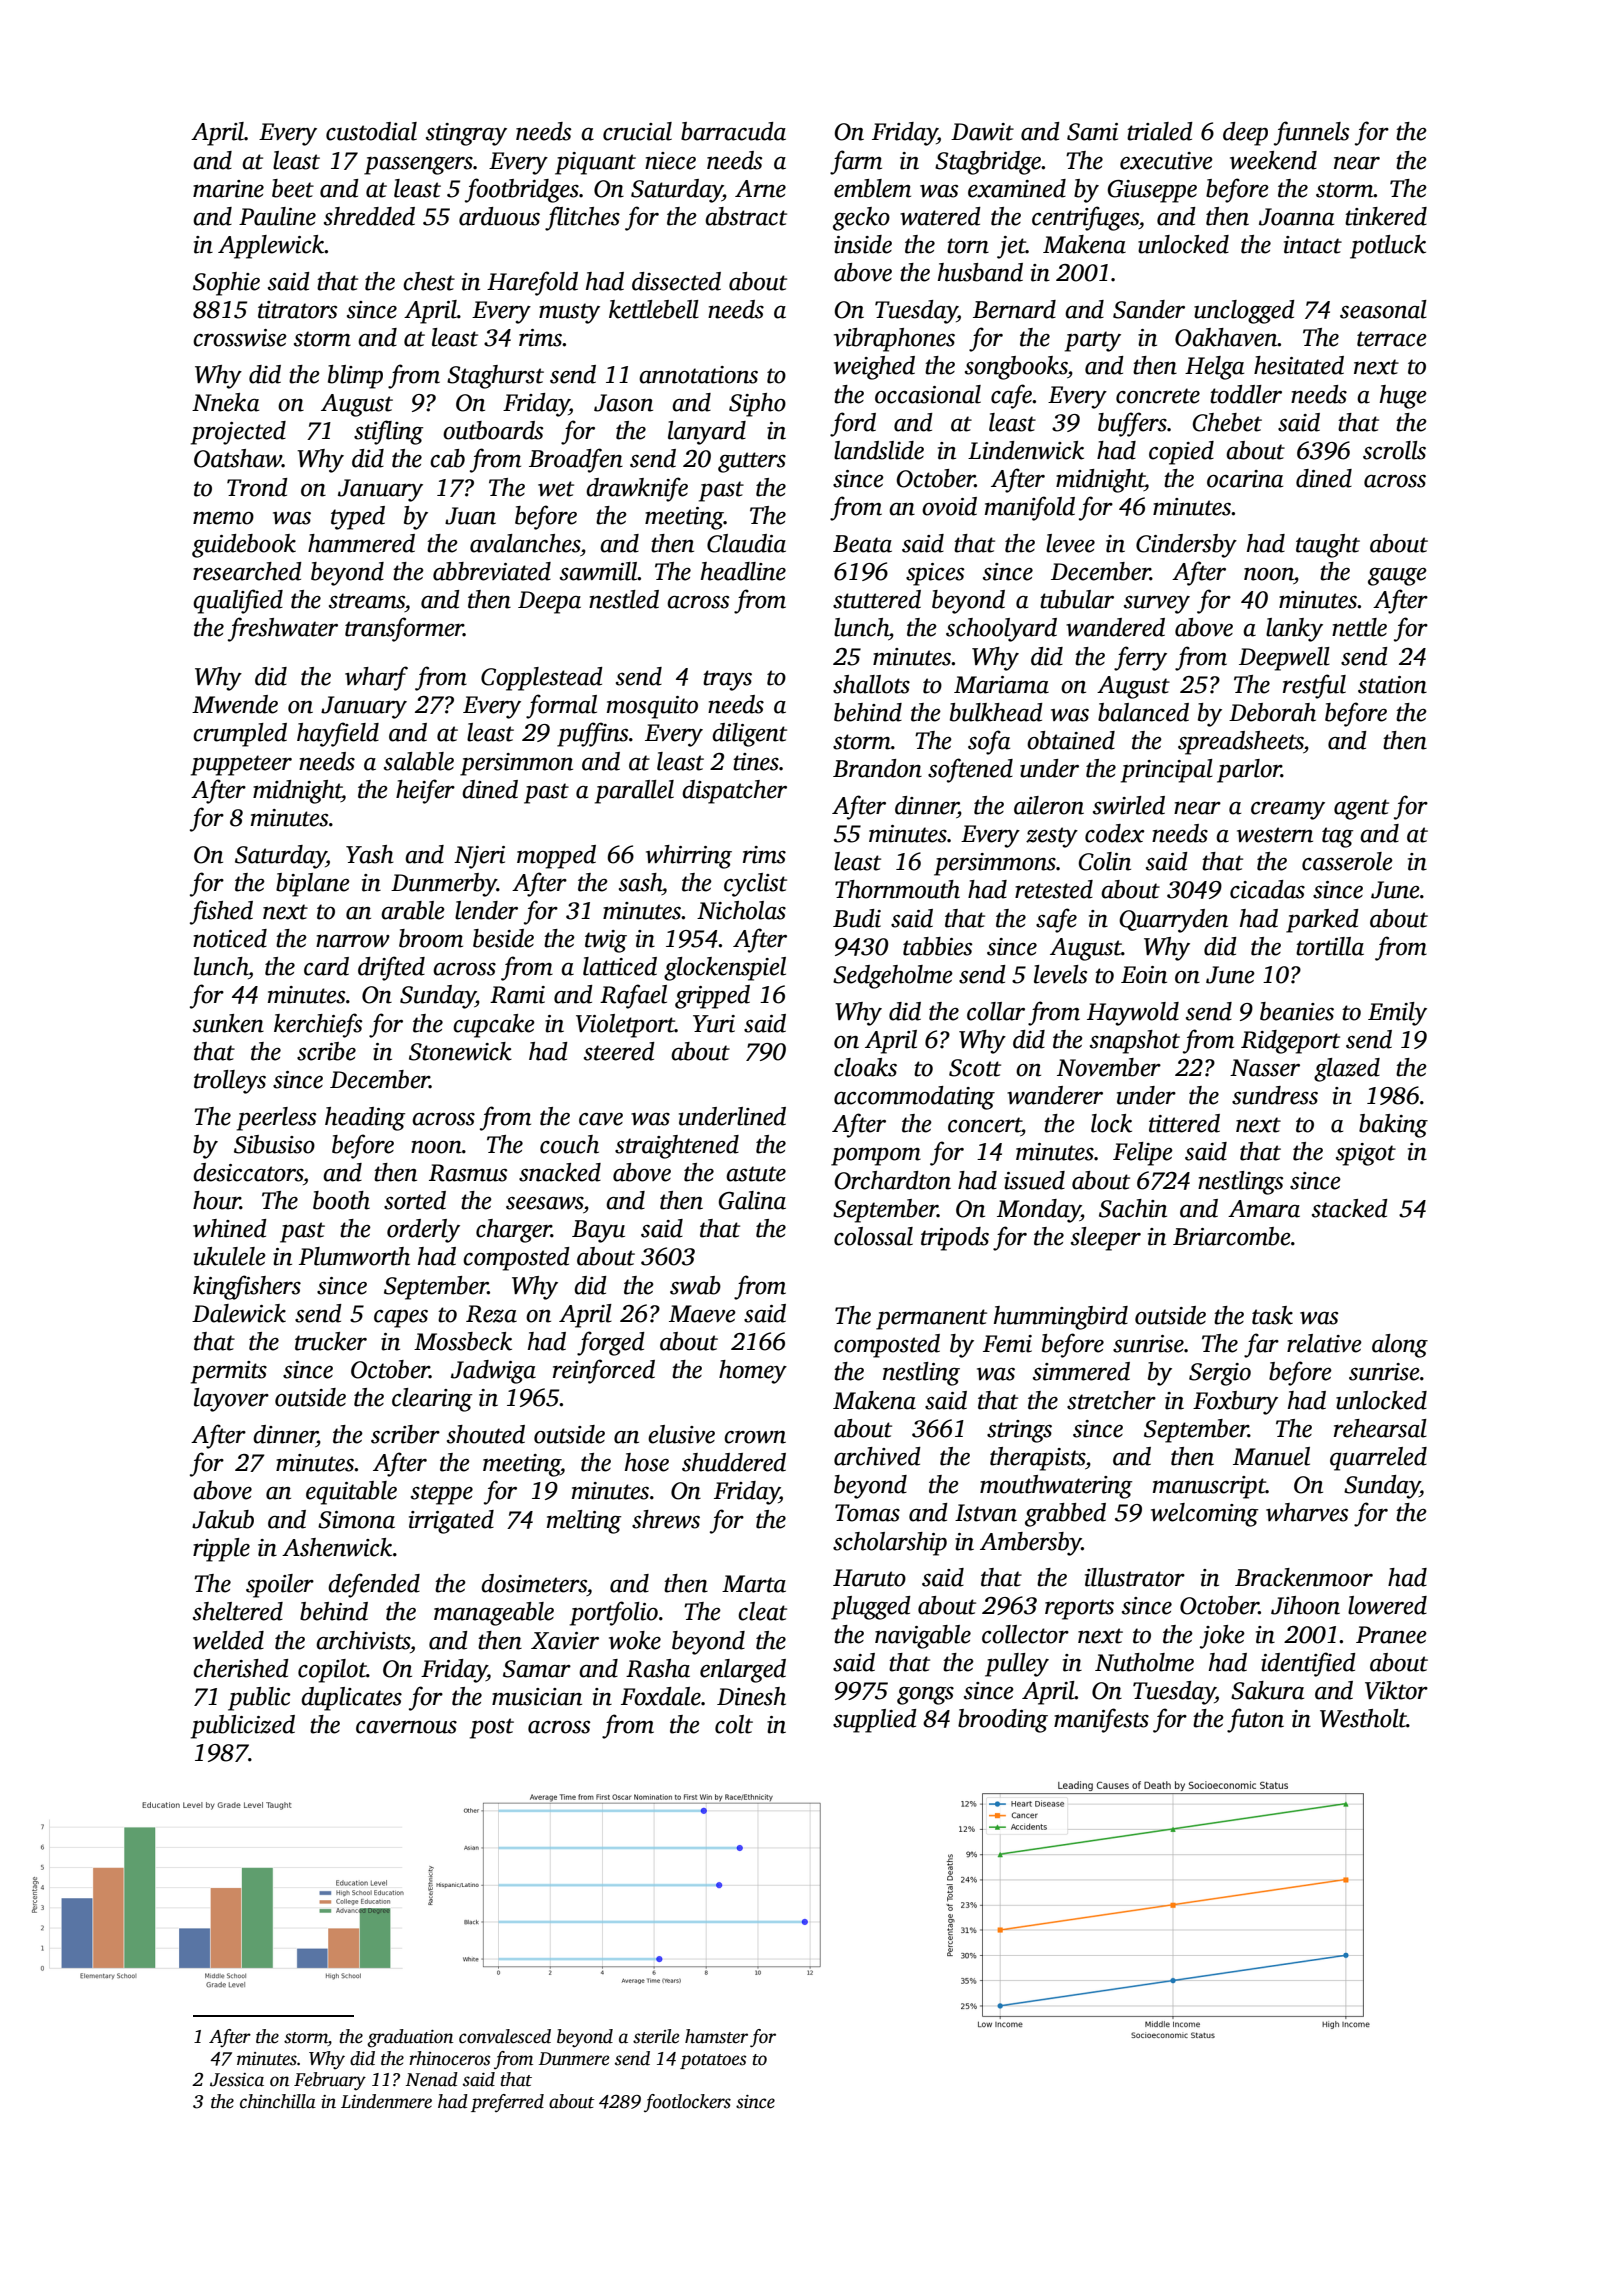  What do you see at coordinates (713, 2061) in the screenshot?
I see `potatoes` at bounding box center [713, 2061].
